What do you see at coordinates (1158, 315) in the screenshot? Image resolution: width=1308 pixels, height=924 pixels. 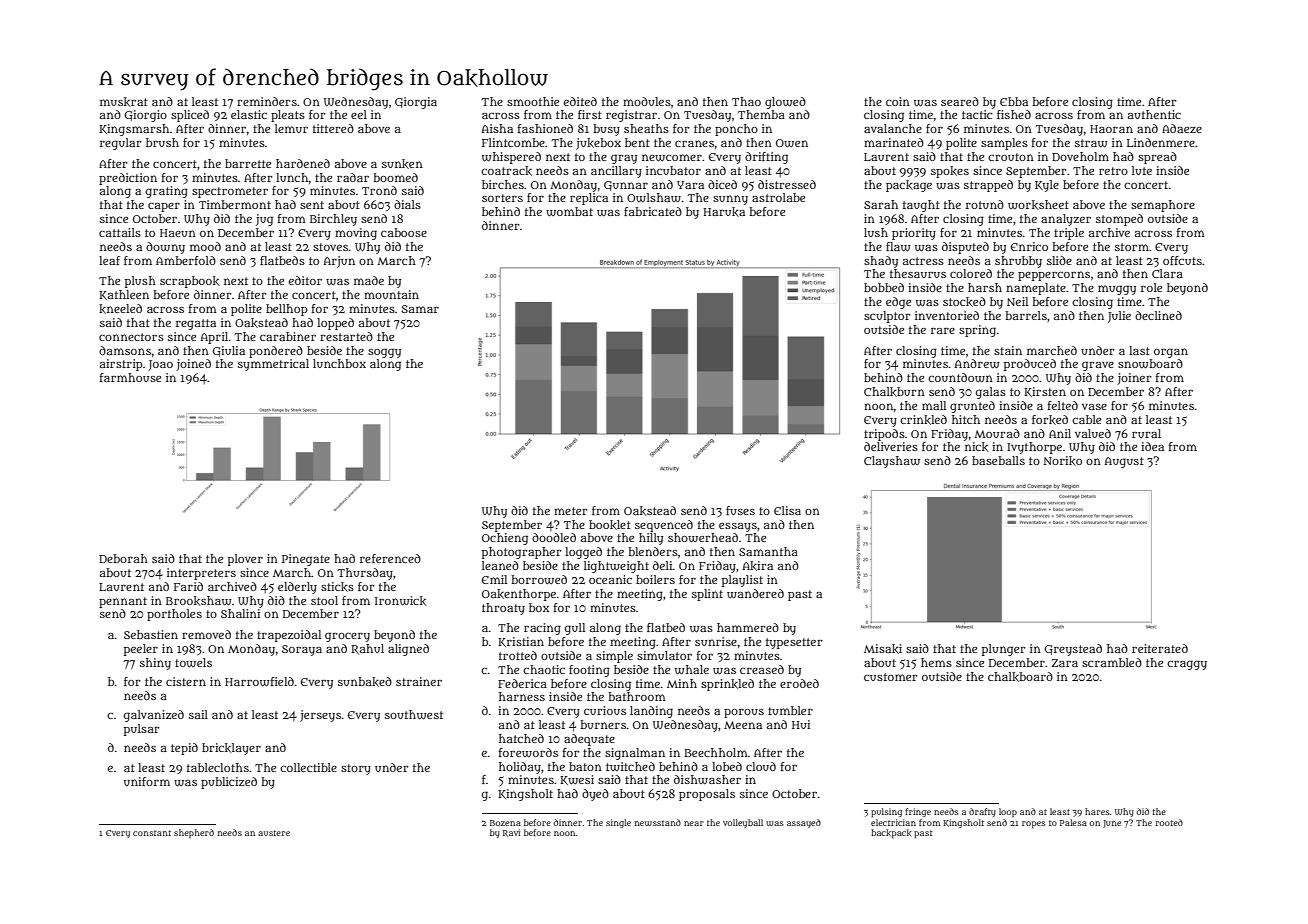 I see `declined` at bounding box center [1158, 315].
